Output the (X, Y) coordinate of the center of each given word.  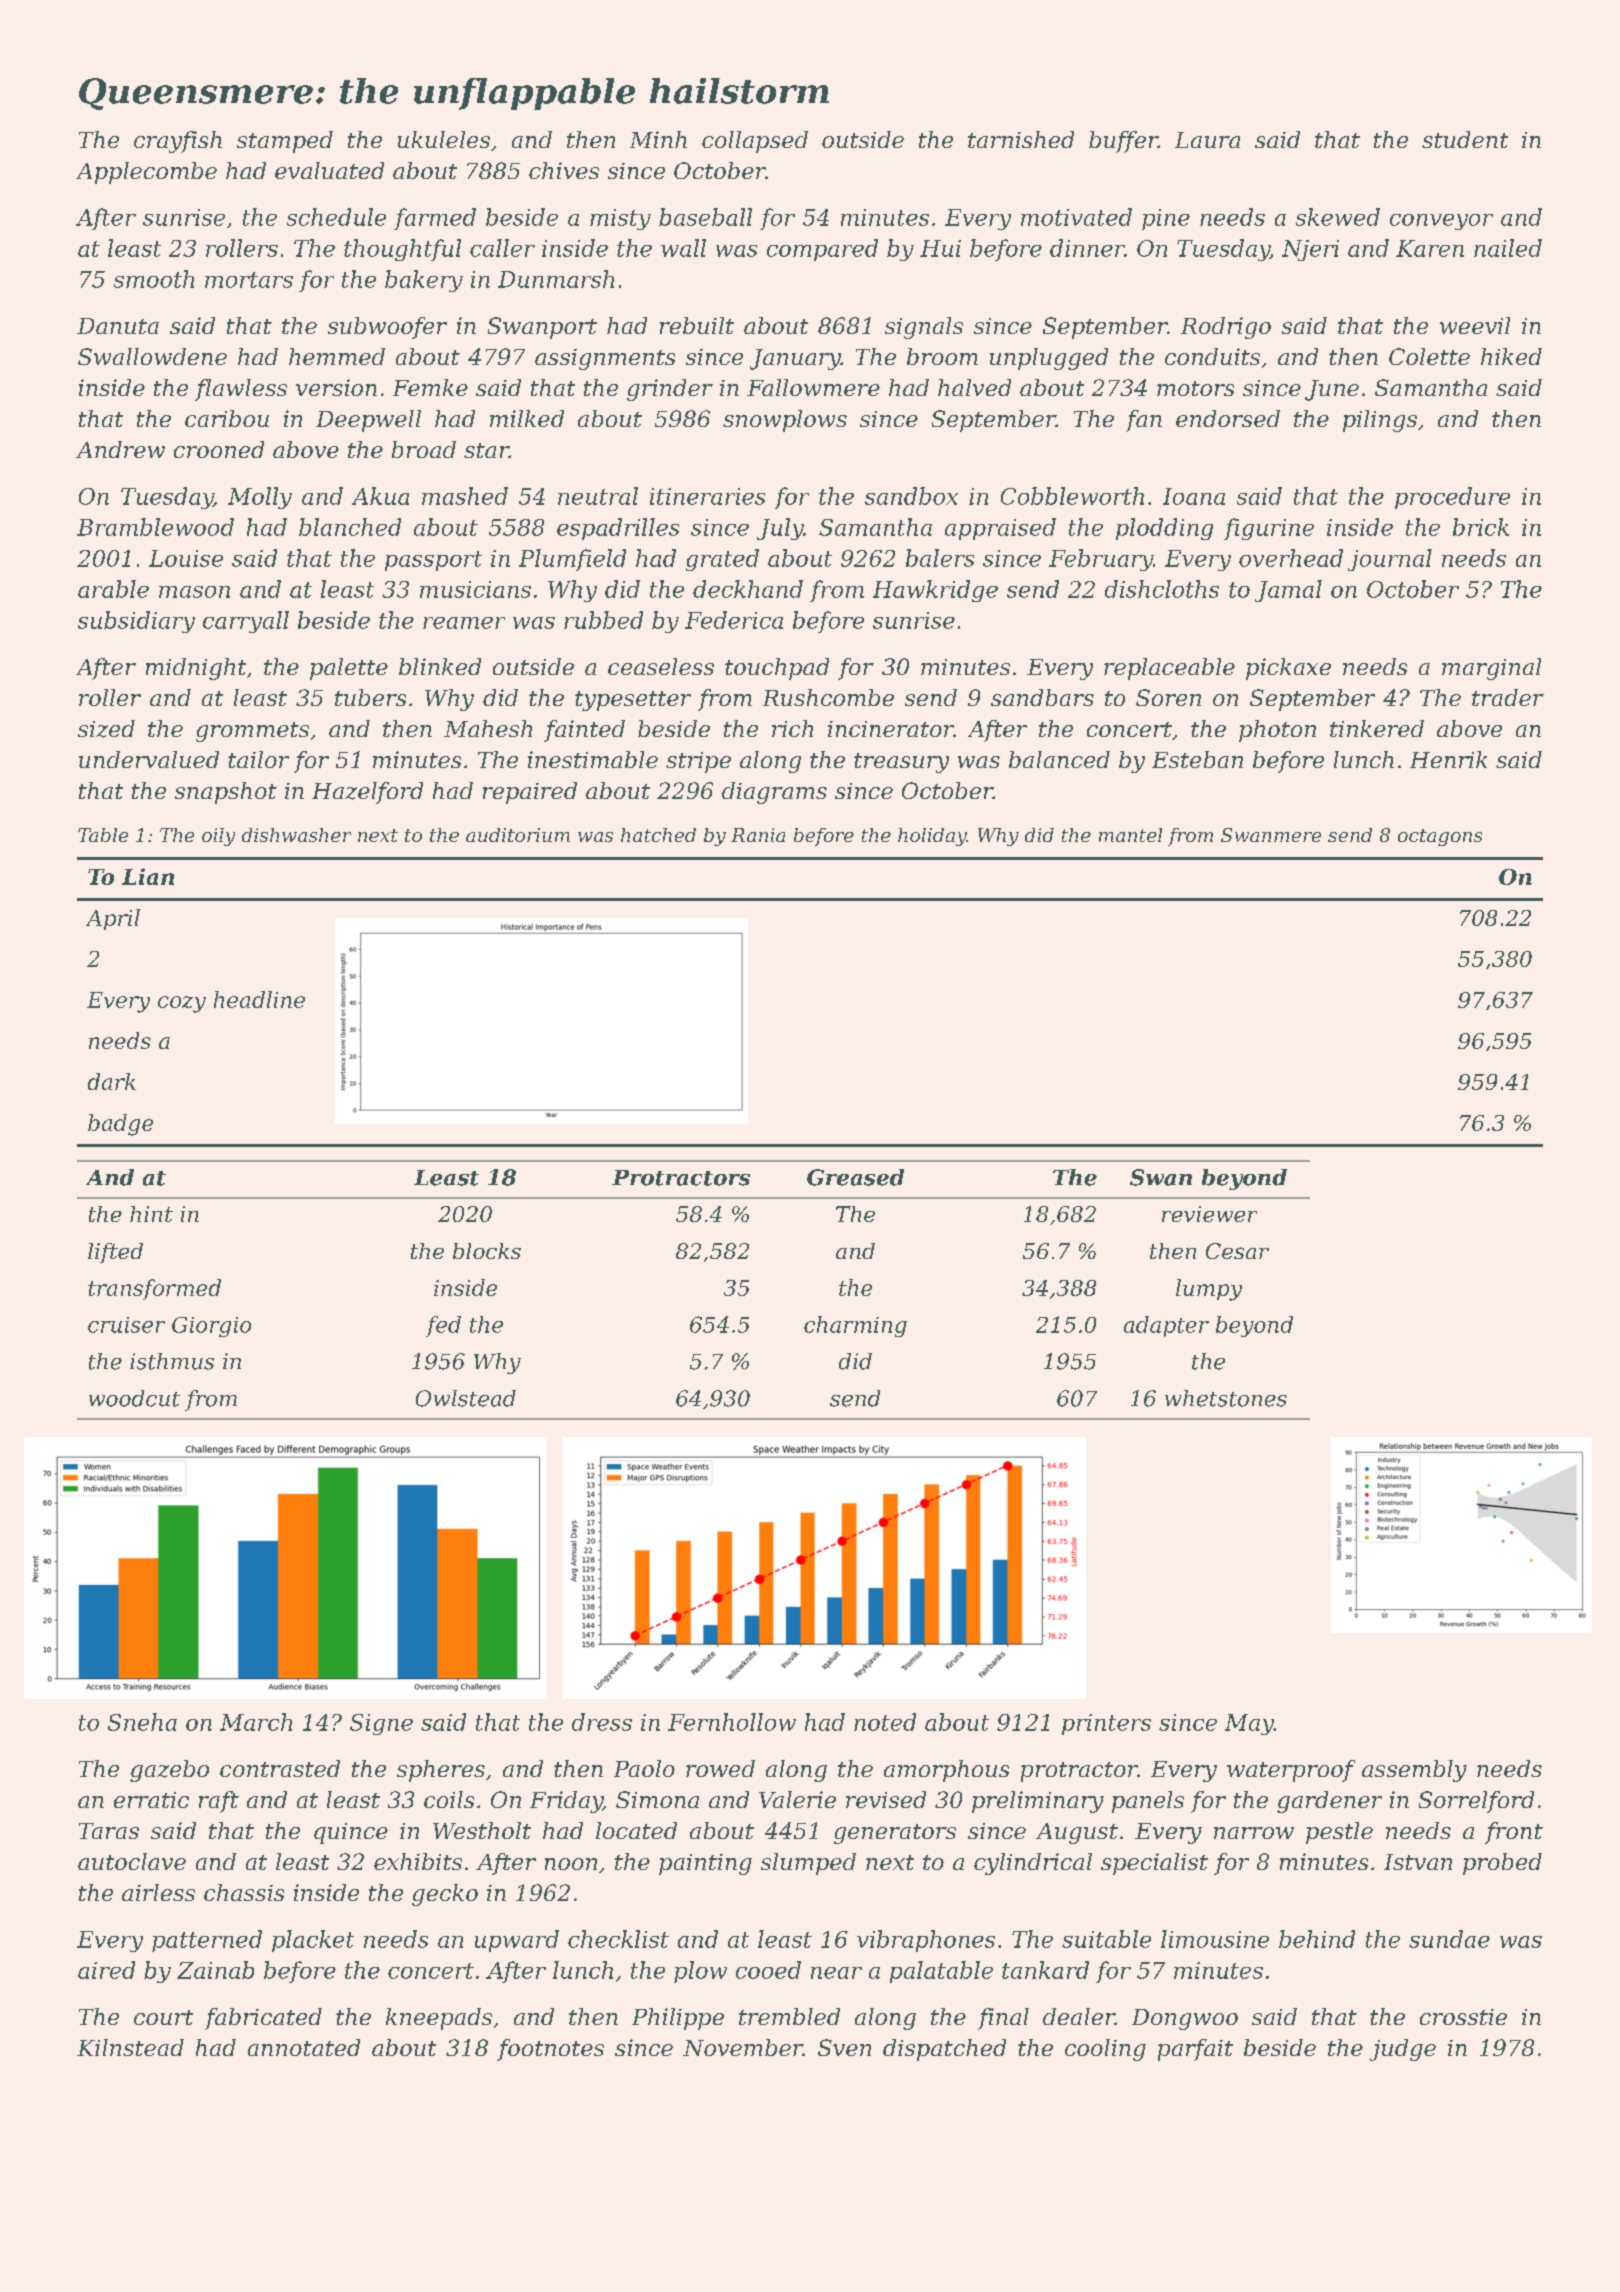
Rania (758, 835)
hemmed (337, 356)
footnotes (550, 2050)
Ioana (1194, 496)
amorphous (946, 1771)
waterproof (1291, 1771)
